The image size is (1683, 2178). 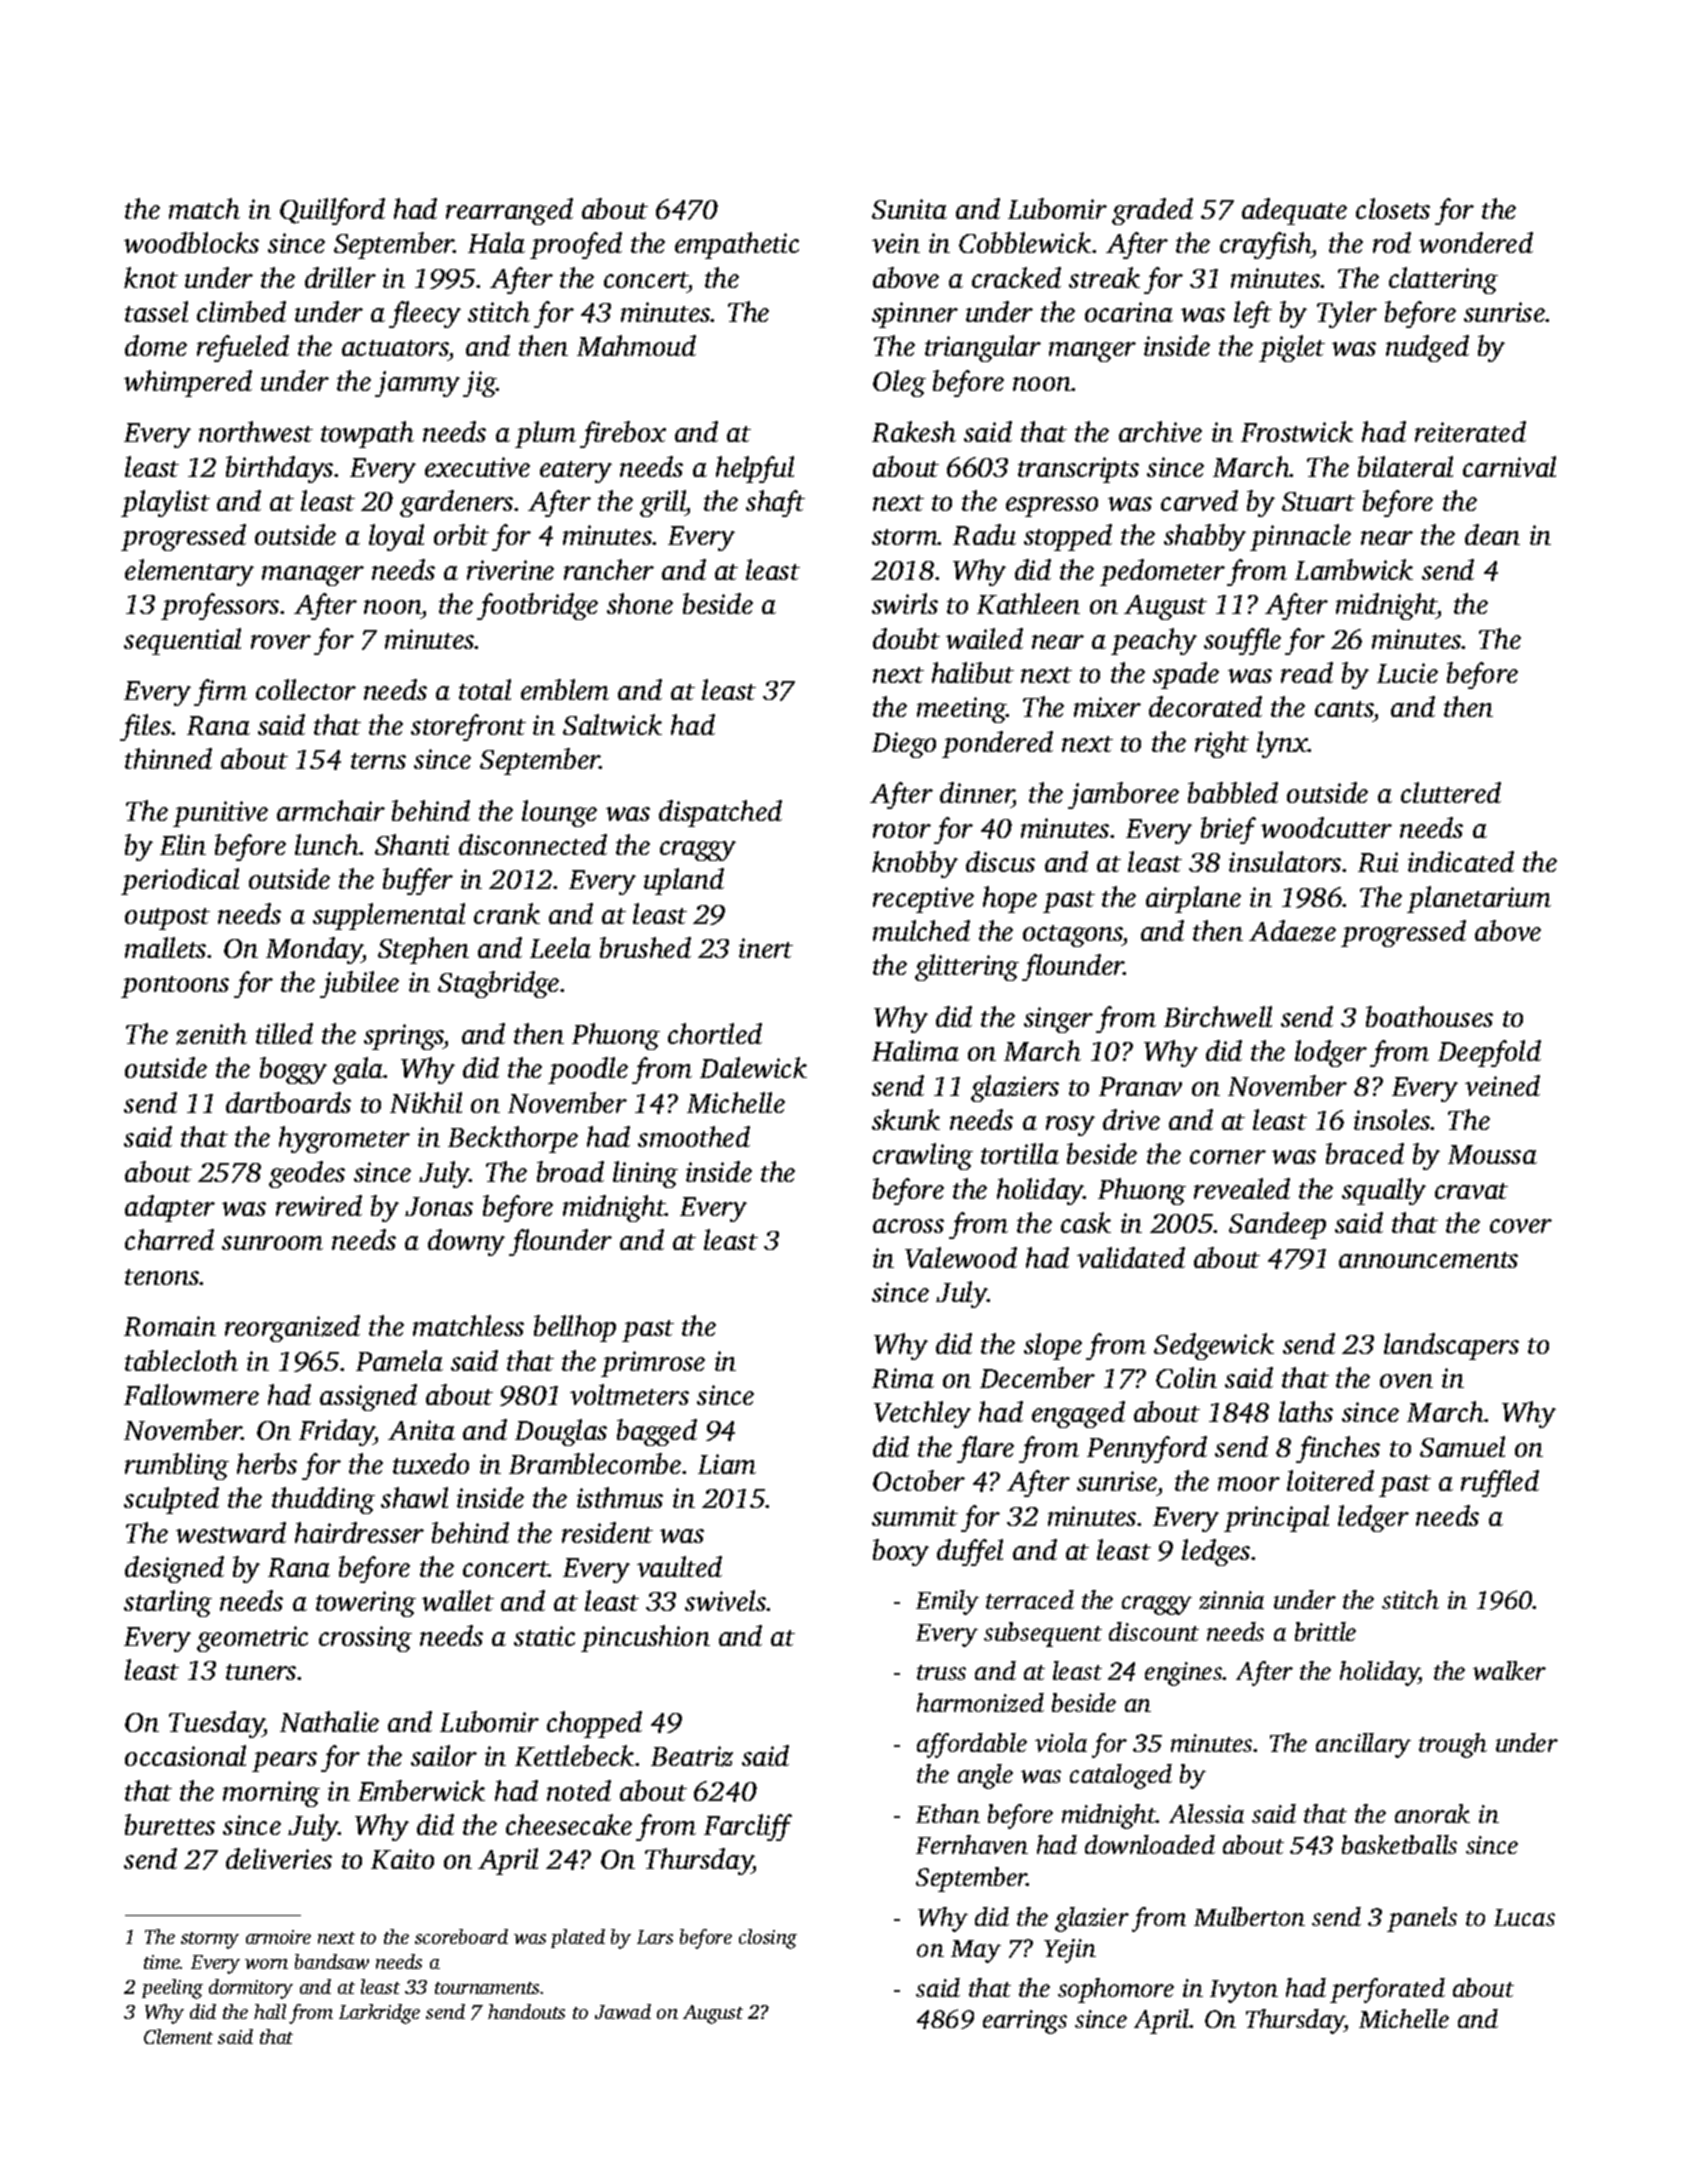 I want to click on skunk, so click(x=906, y=1119).
